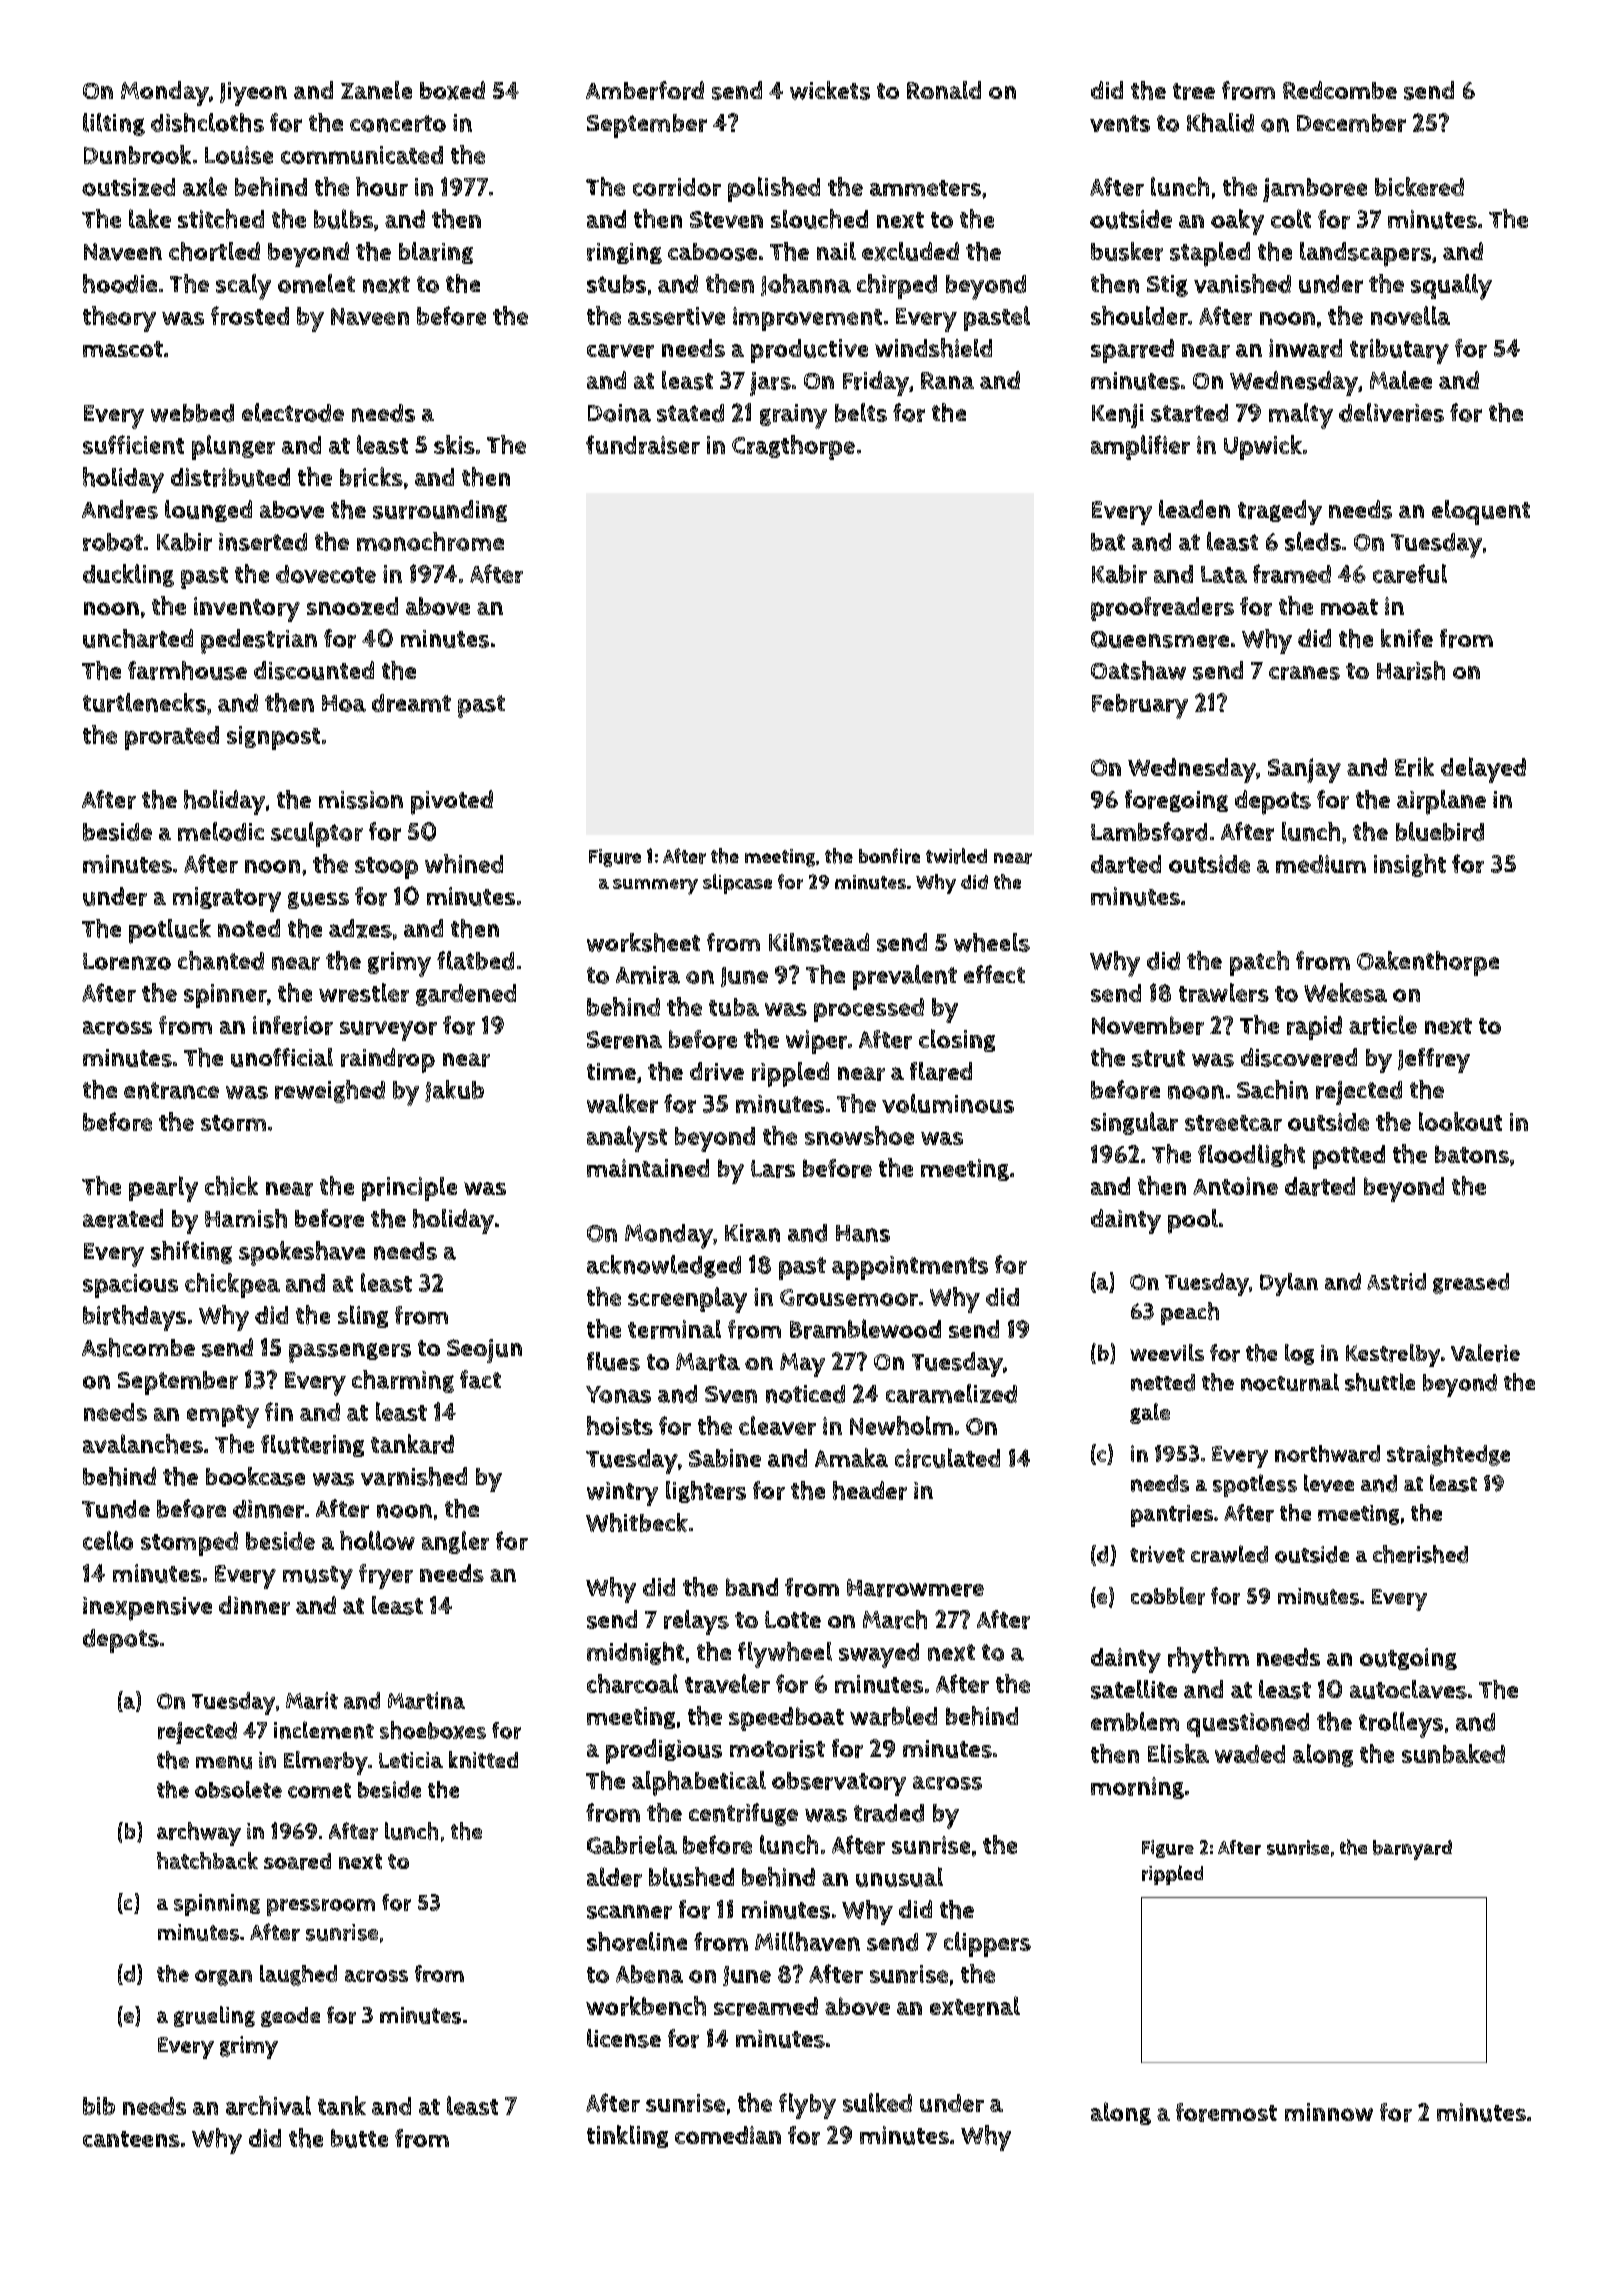  Describe the element at coordinates (1329, 2112) in the screenshot. I see `minnow` at that location.
